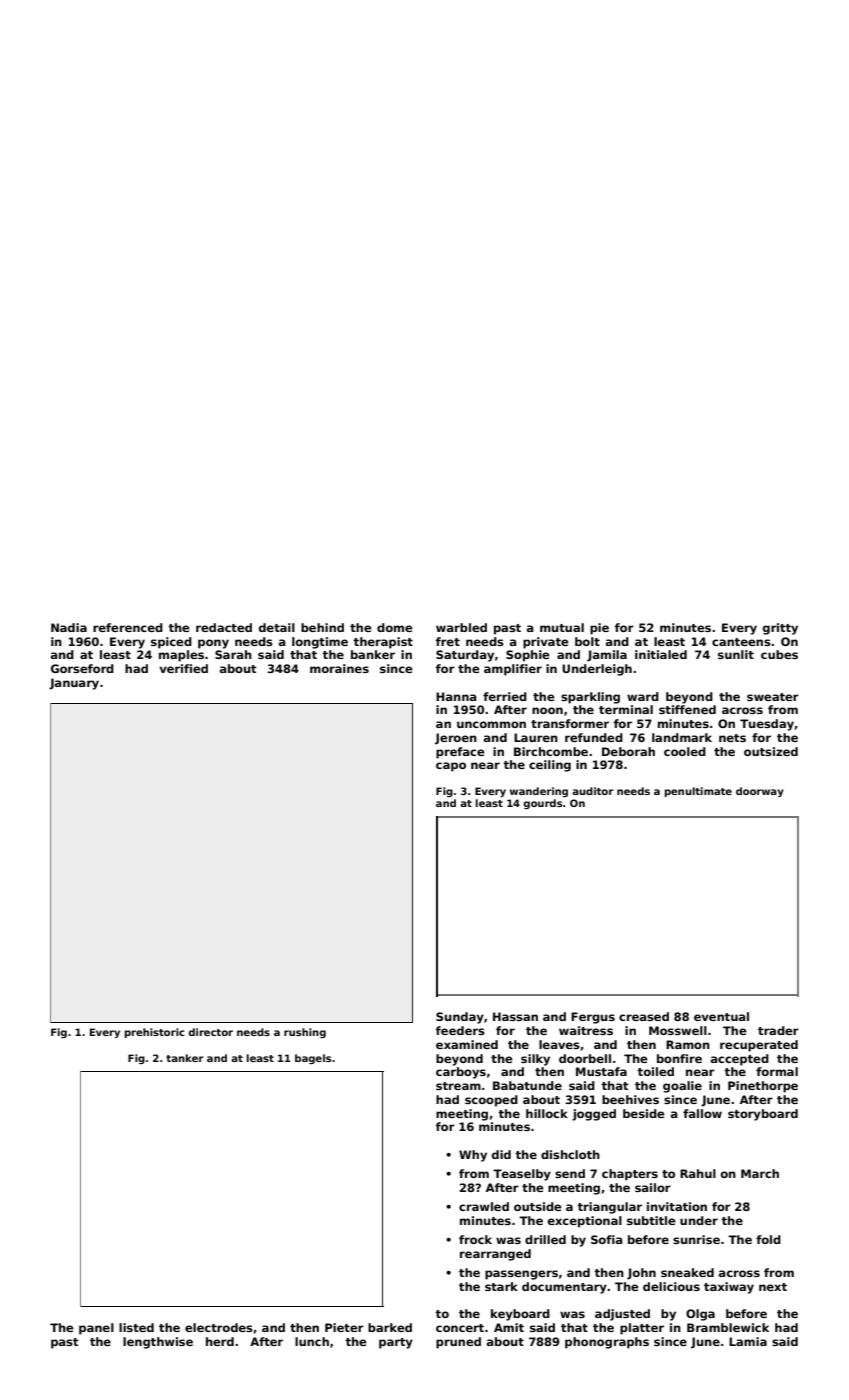 The width and height of the page is (849, 1400). I want to click on jogged, so click(594, 1115).
